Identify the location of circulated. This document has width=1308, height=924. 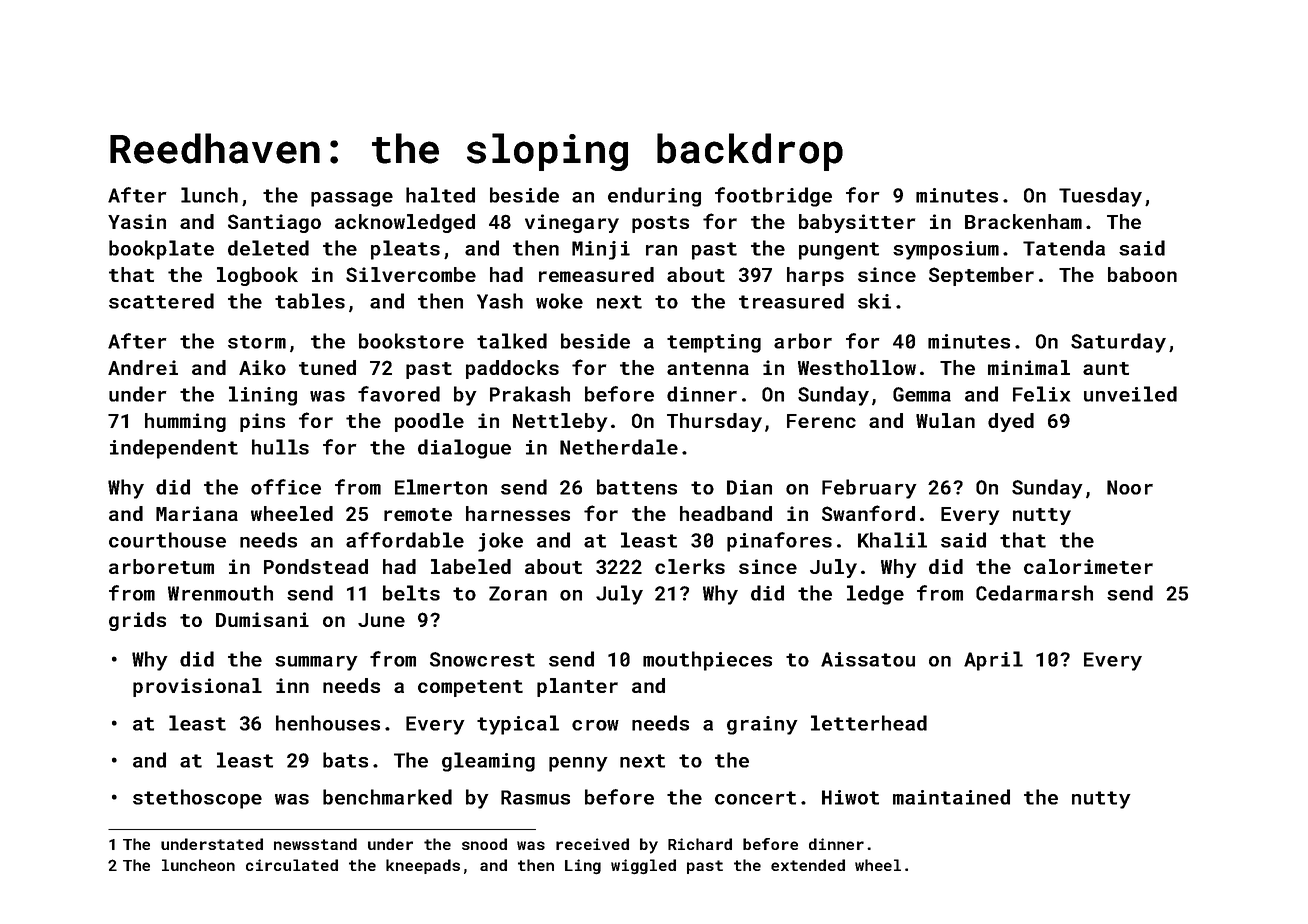
(292, 865).
